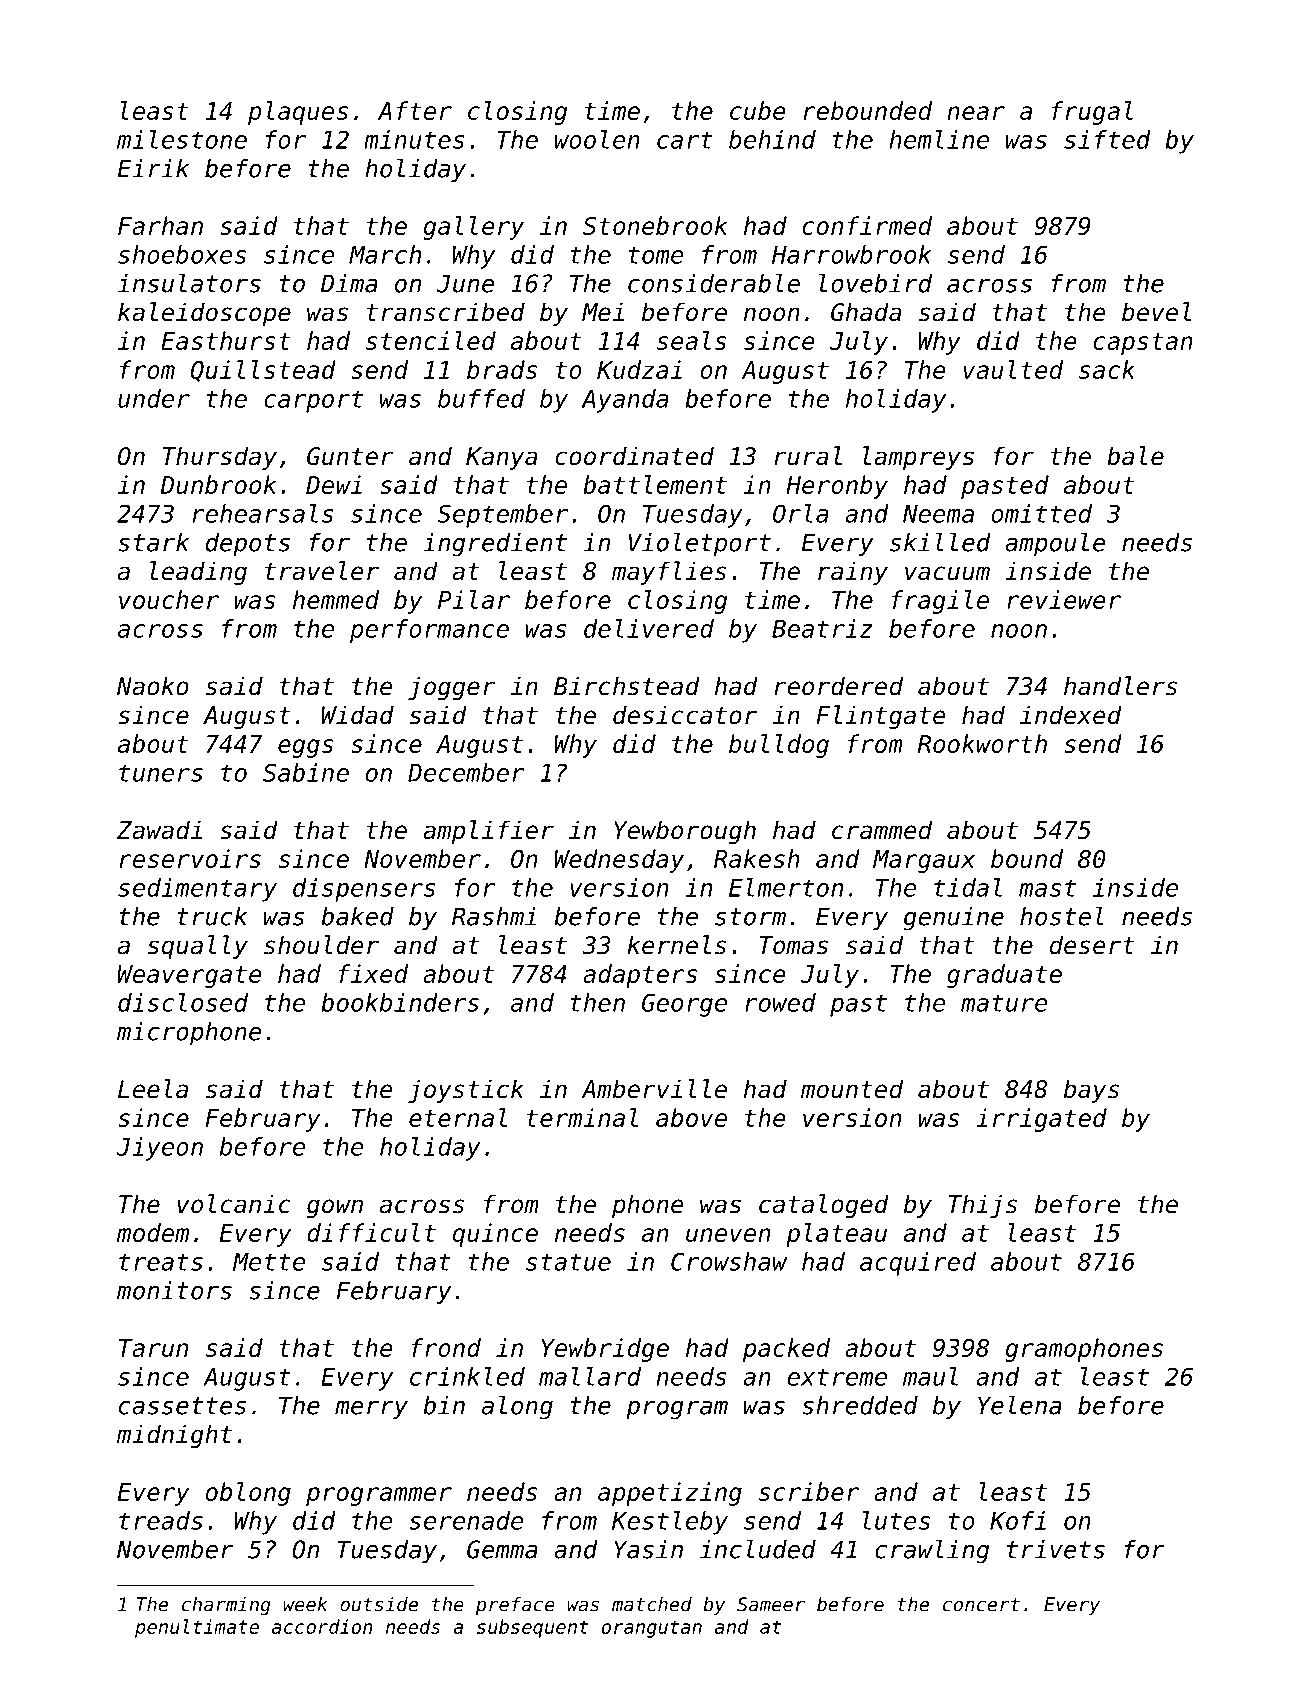  Describe the element at coordinates (669, 573) in the image. I see `mayflies` at that location.
